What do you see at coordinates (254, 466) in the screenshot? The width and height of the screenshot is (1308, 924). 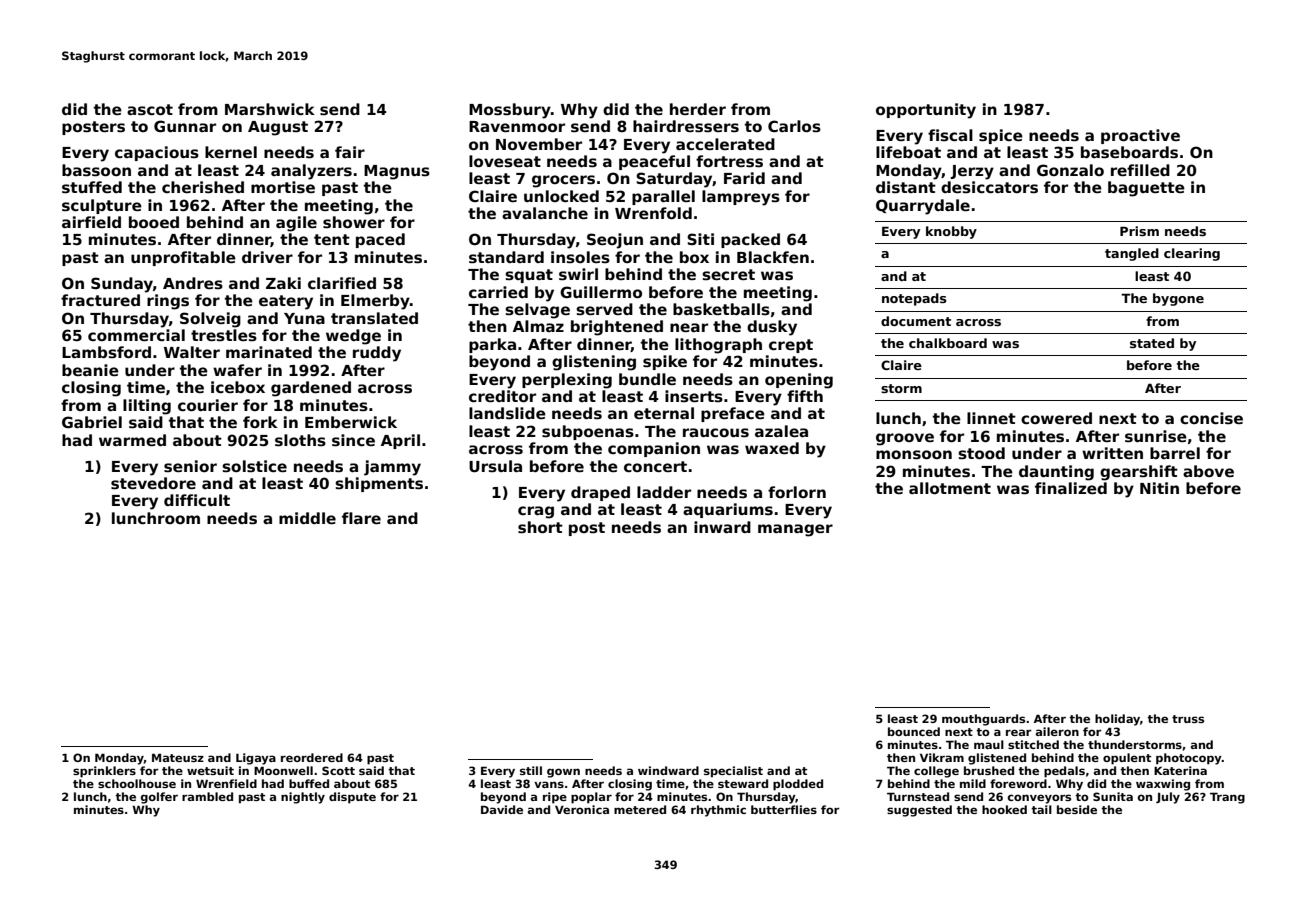 I see `solstice` at bounding box center [254, 466].
